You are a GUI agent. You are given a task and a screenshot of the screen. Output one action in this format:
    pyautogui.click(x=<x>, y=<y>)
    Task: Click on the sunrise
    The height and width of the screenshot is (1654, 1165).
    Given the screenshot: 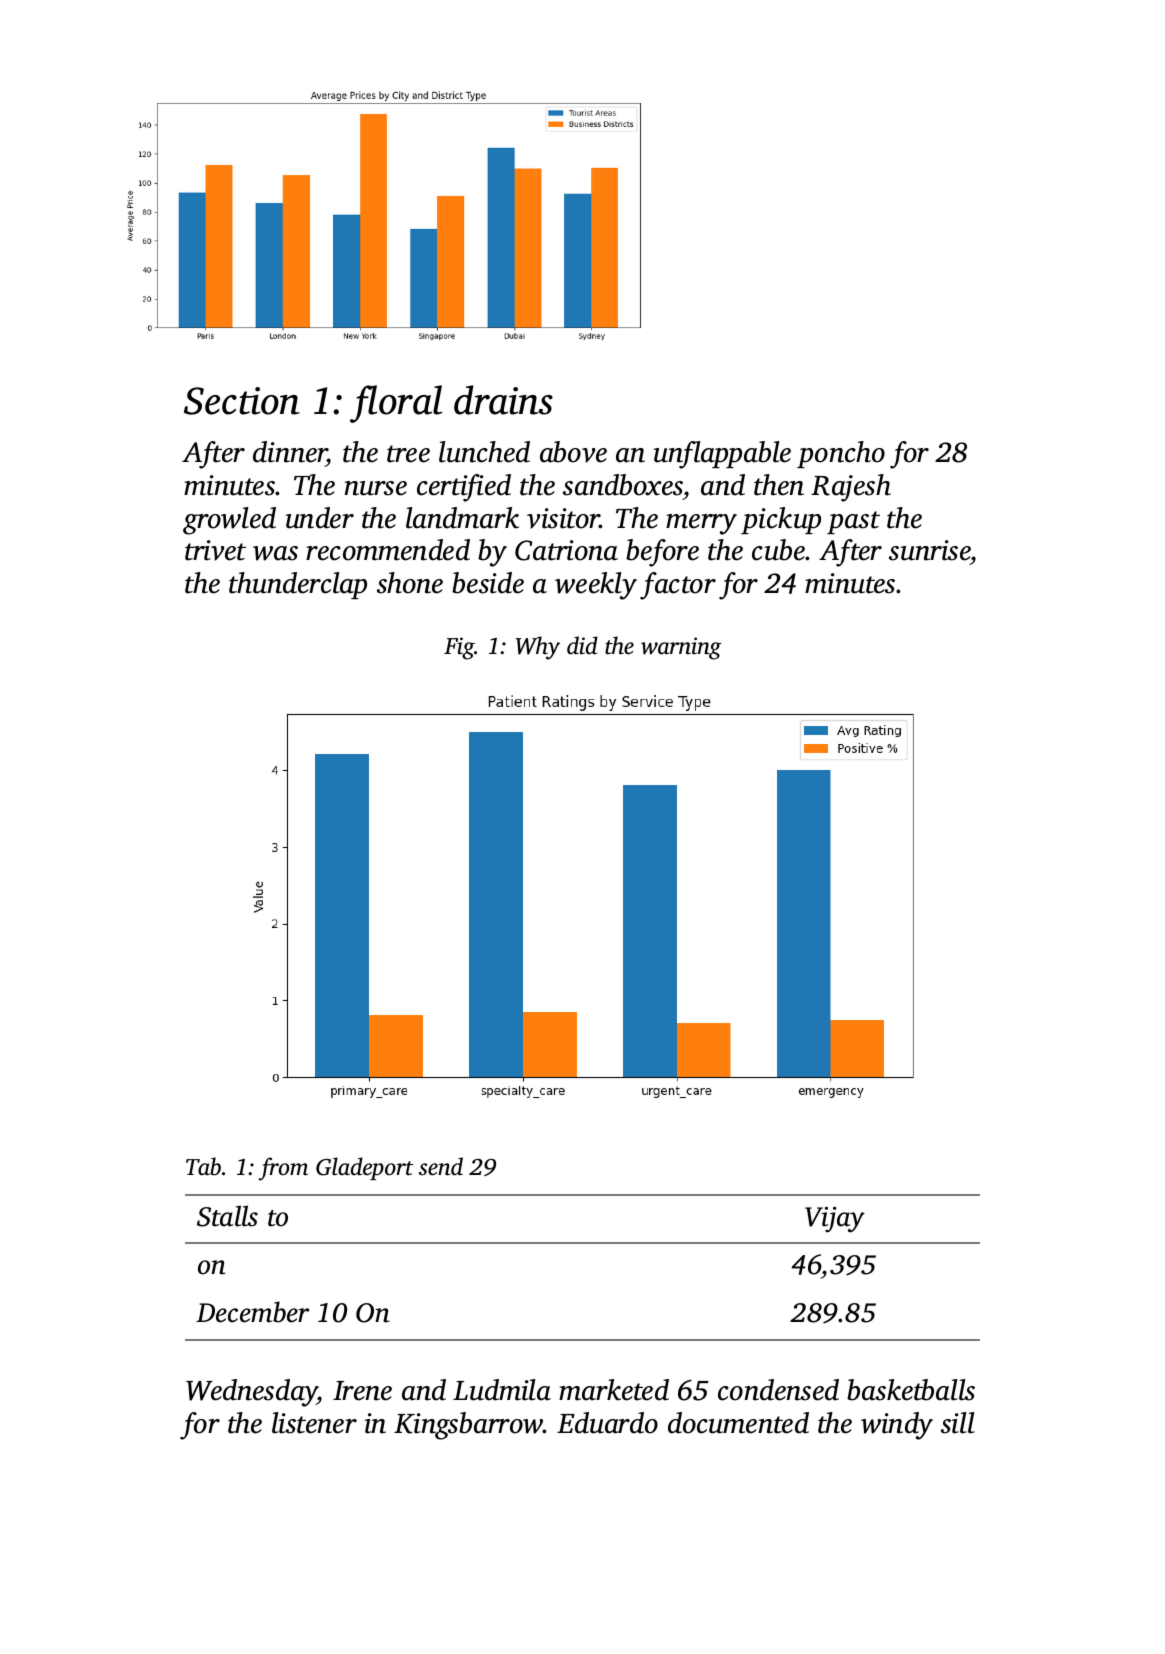 What is the action you would take?
    pyautogui.click(x=930, y=552)
